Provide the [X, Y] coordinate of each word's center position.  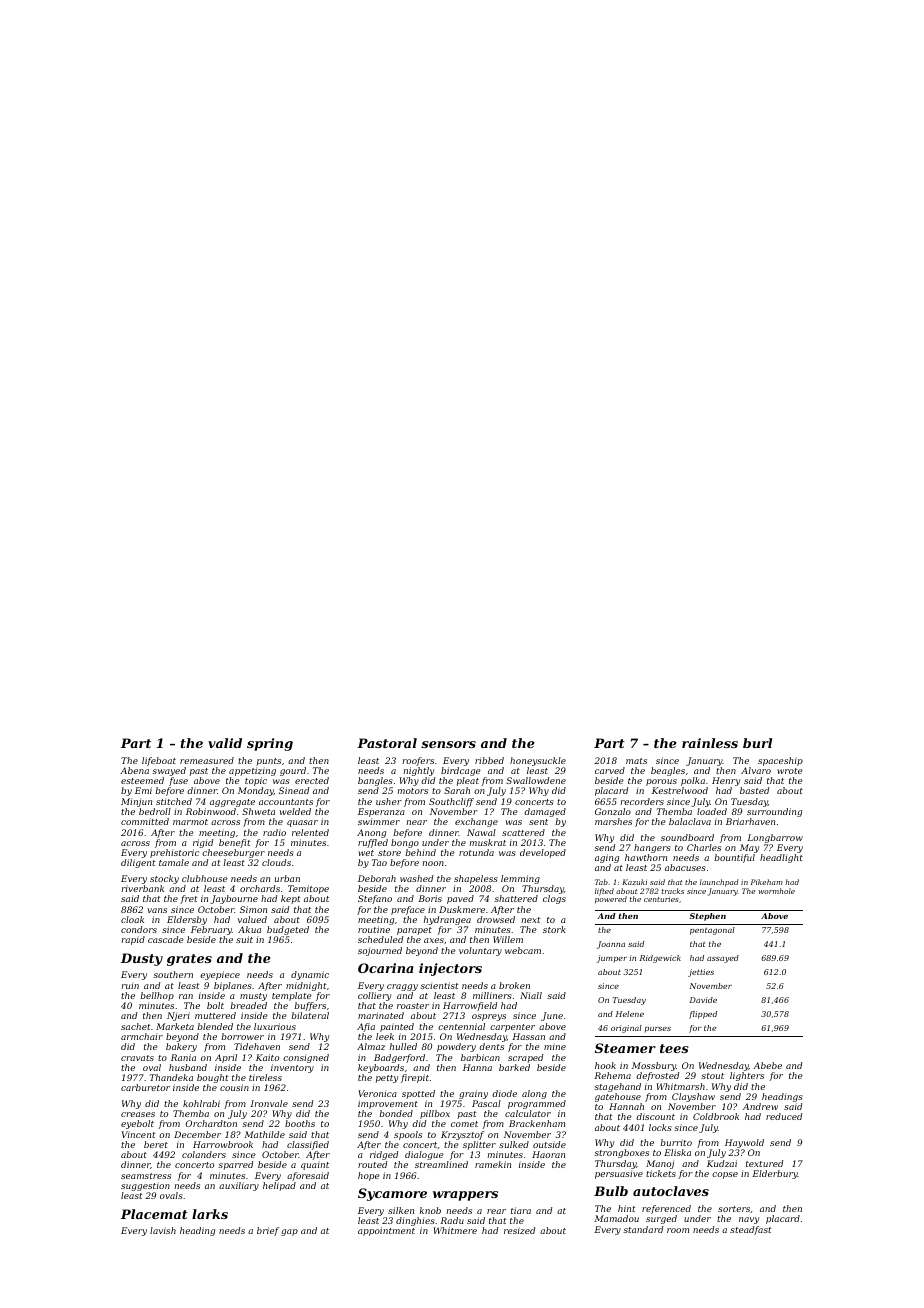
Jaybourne [234, 899]
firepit [415, 1078]
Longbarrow [775, 838]
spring [270, 744]
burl [757, 743]
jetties [701, 973]
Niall [531, 995]
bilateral [310, 1015]
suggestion [145, 1186]
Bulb [611, 1191]
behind [420, 852]
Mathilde [264, 1134]
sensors [448, 744]
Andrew [760, 1106]
